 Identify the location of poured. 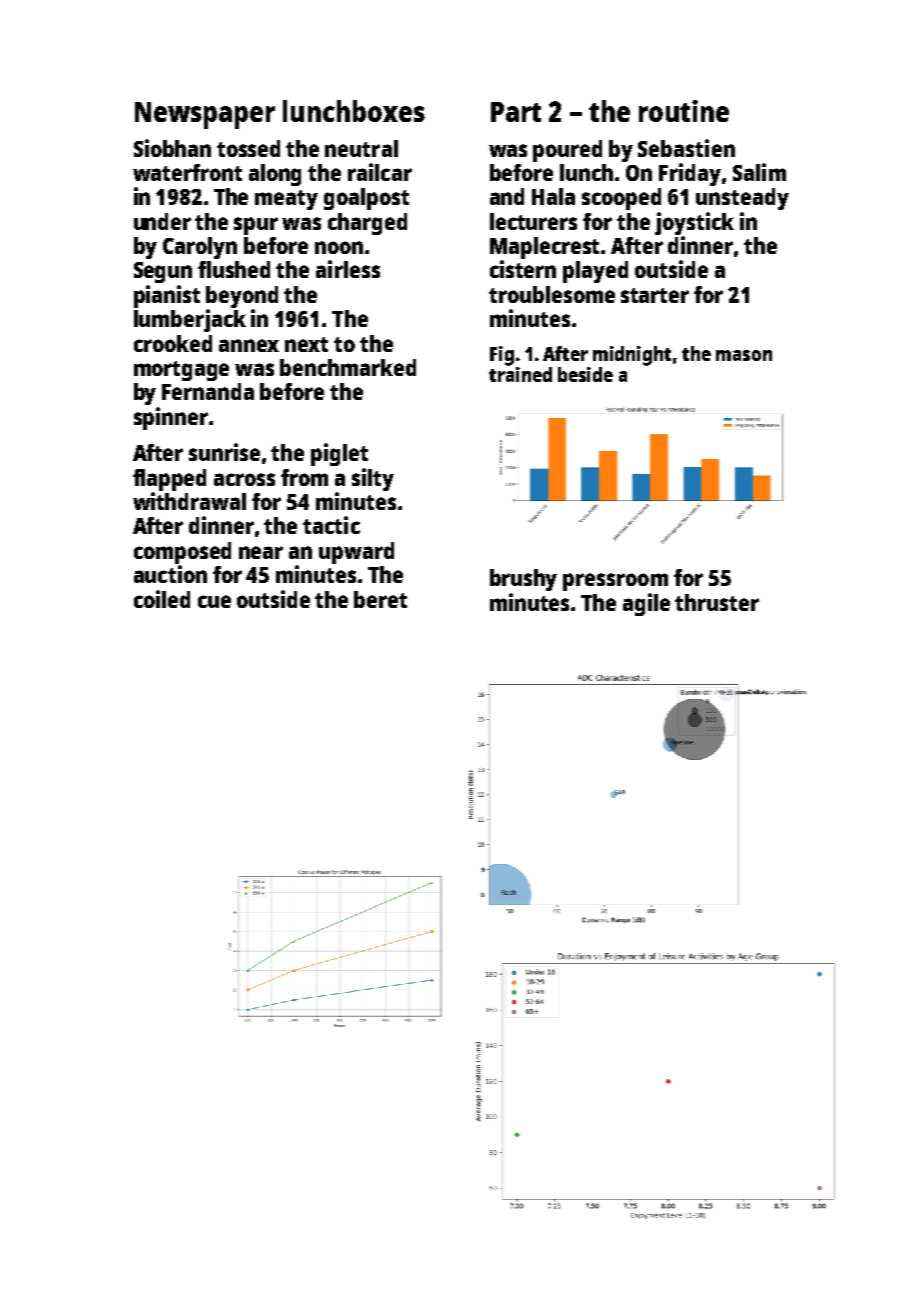
(567, 151).
